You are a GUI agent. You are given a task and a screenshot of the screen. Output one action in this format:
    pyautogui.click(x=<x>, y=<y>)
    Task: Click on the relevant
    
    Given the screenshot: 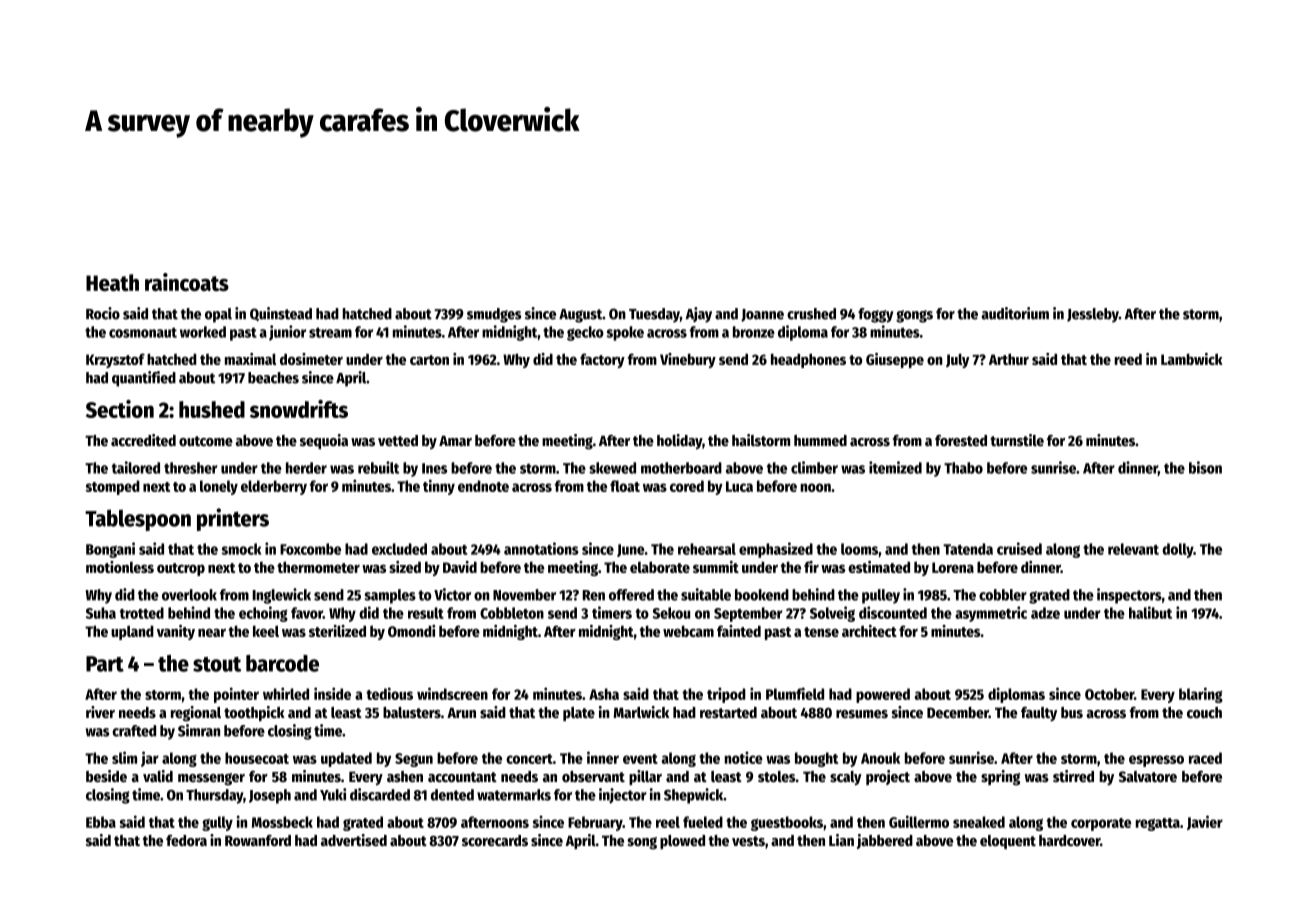 What is the action you would take?
    pyautogui.click(x=1133, y=549)
